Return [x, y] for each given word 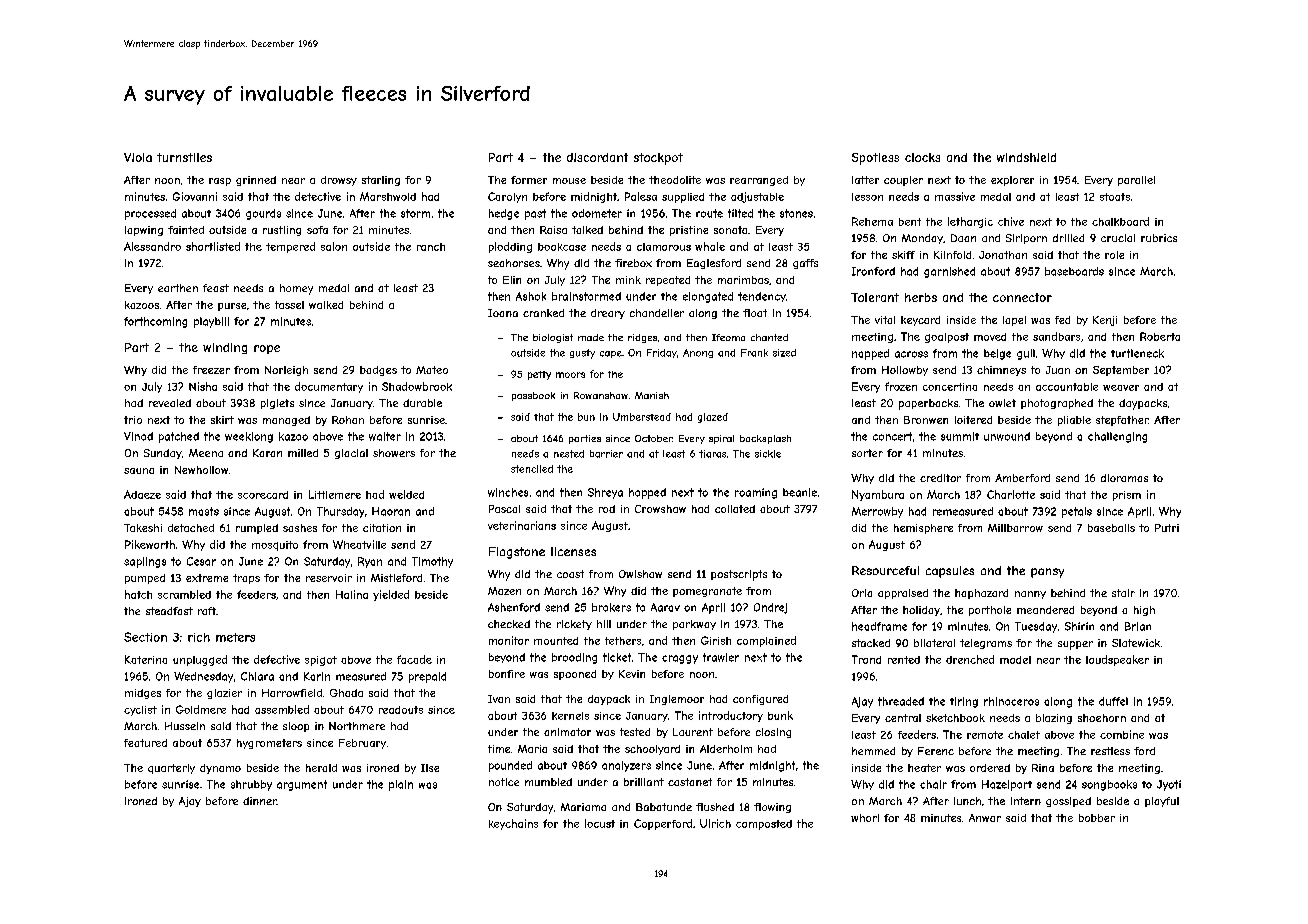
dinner [260, 801]
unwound [1007, 436]
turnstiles [184, 157]
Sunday [163, 454]
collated [735, 509]
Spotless [875, 159]
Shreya [605, 493]
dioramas [1124, 478]
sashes [300, 528]
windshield [1026, 157]
